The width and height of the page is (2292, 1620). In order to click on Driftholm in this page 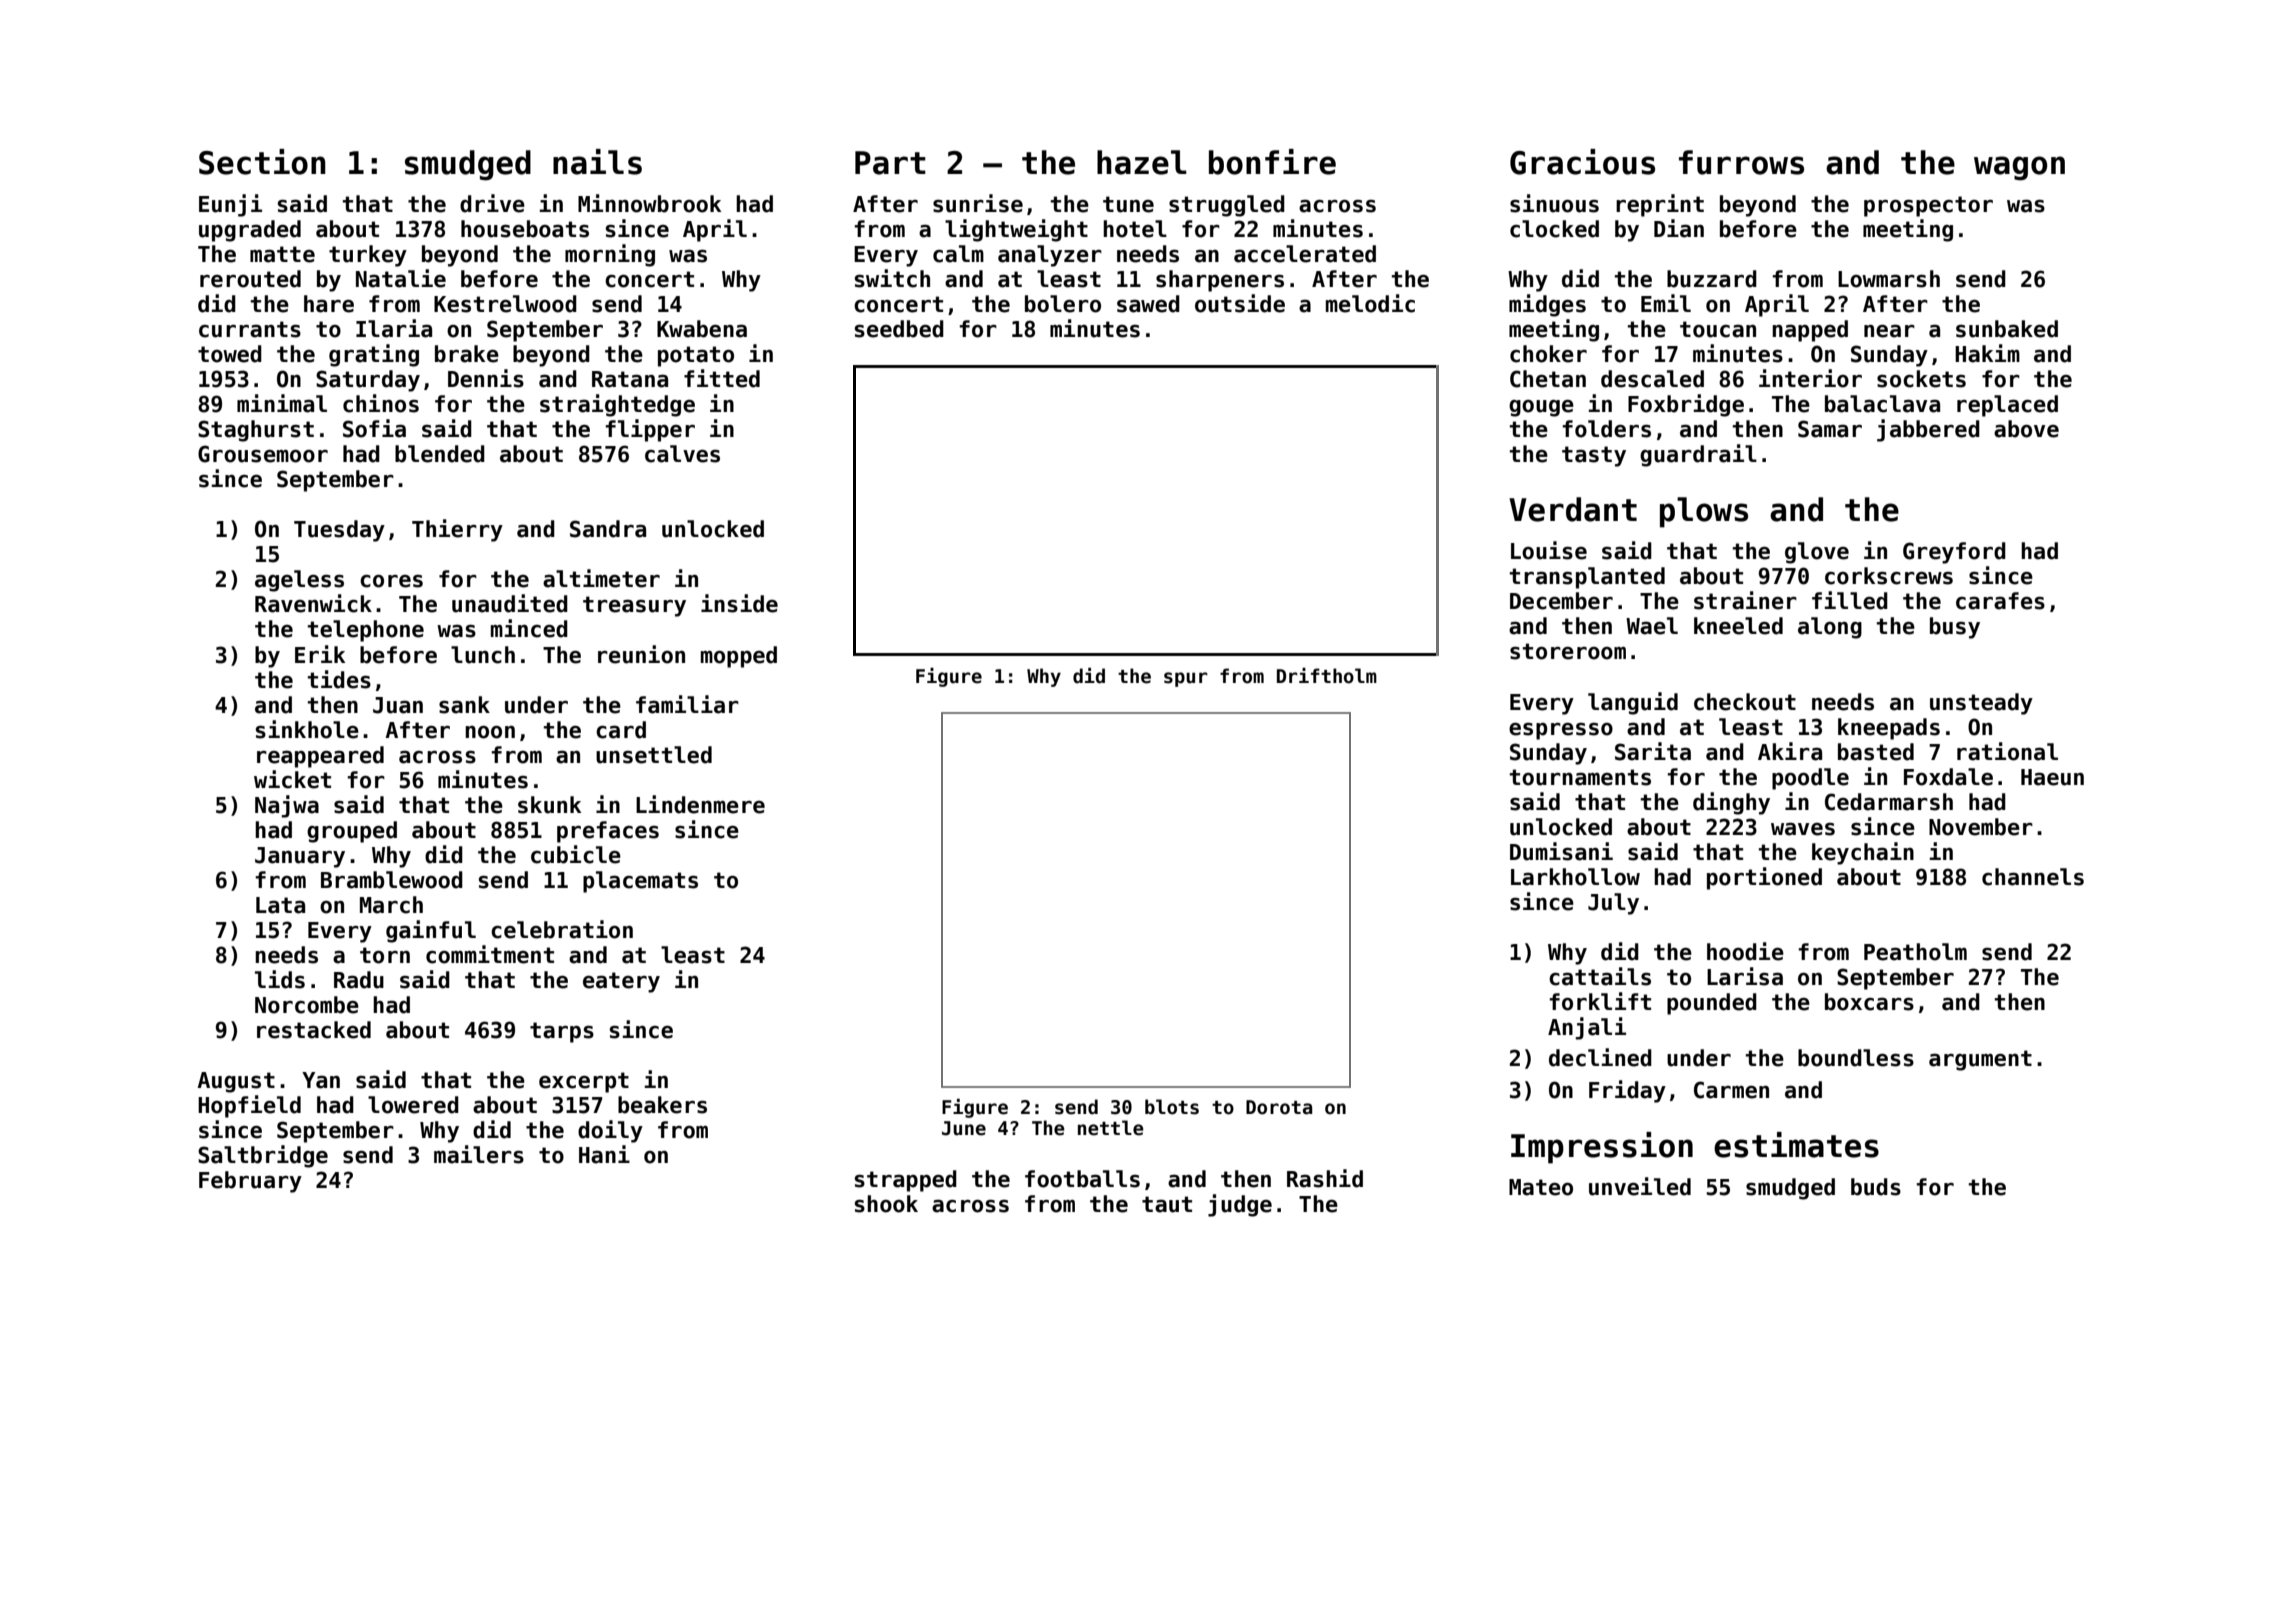, I will do `click(1327, 676)`.
